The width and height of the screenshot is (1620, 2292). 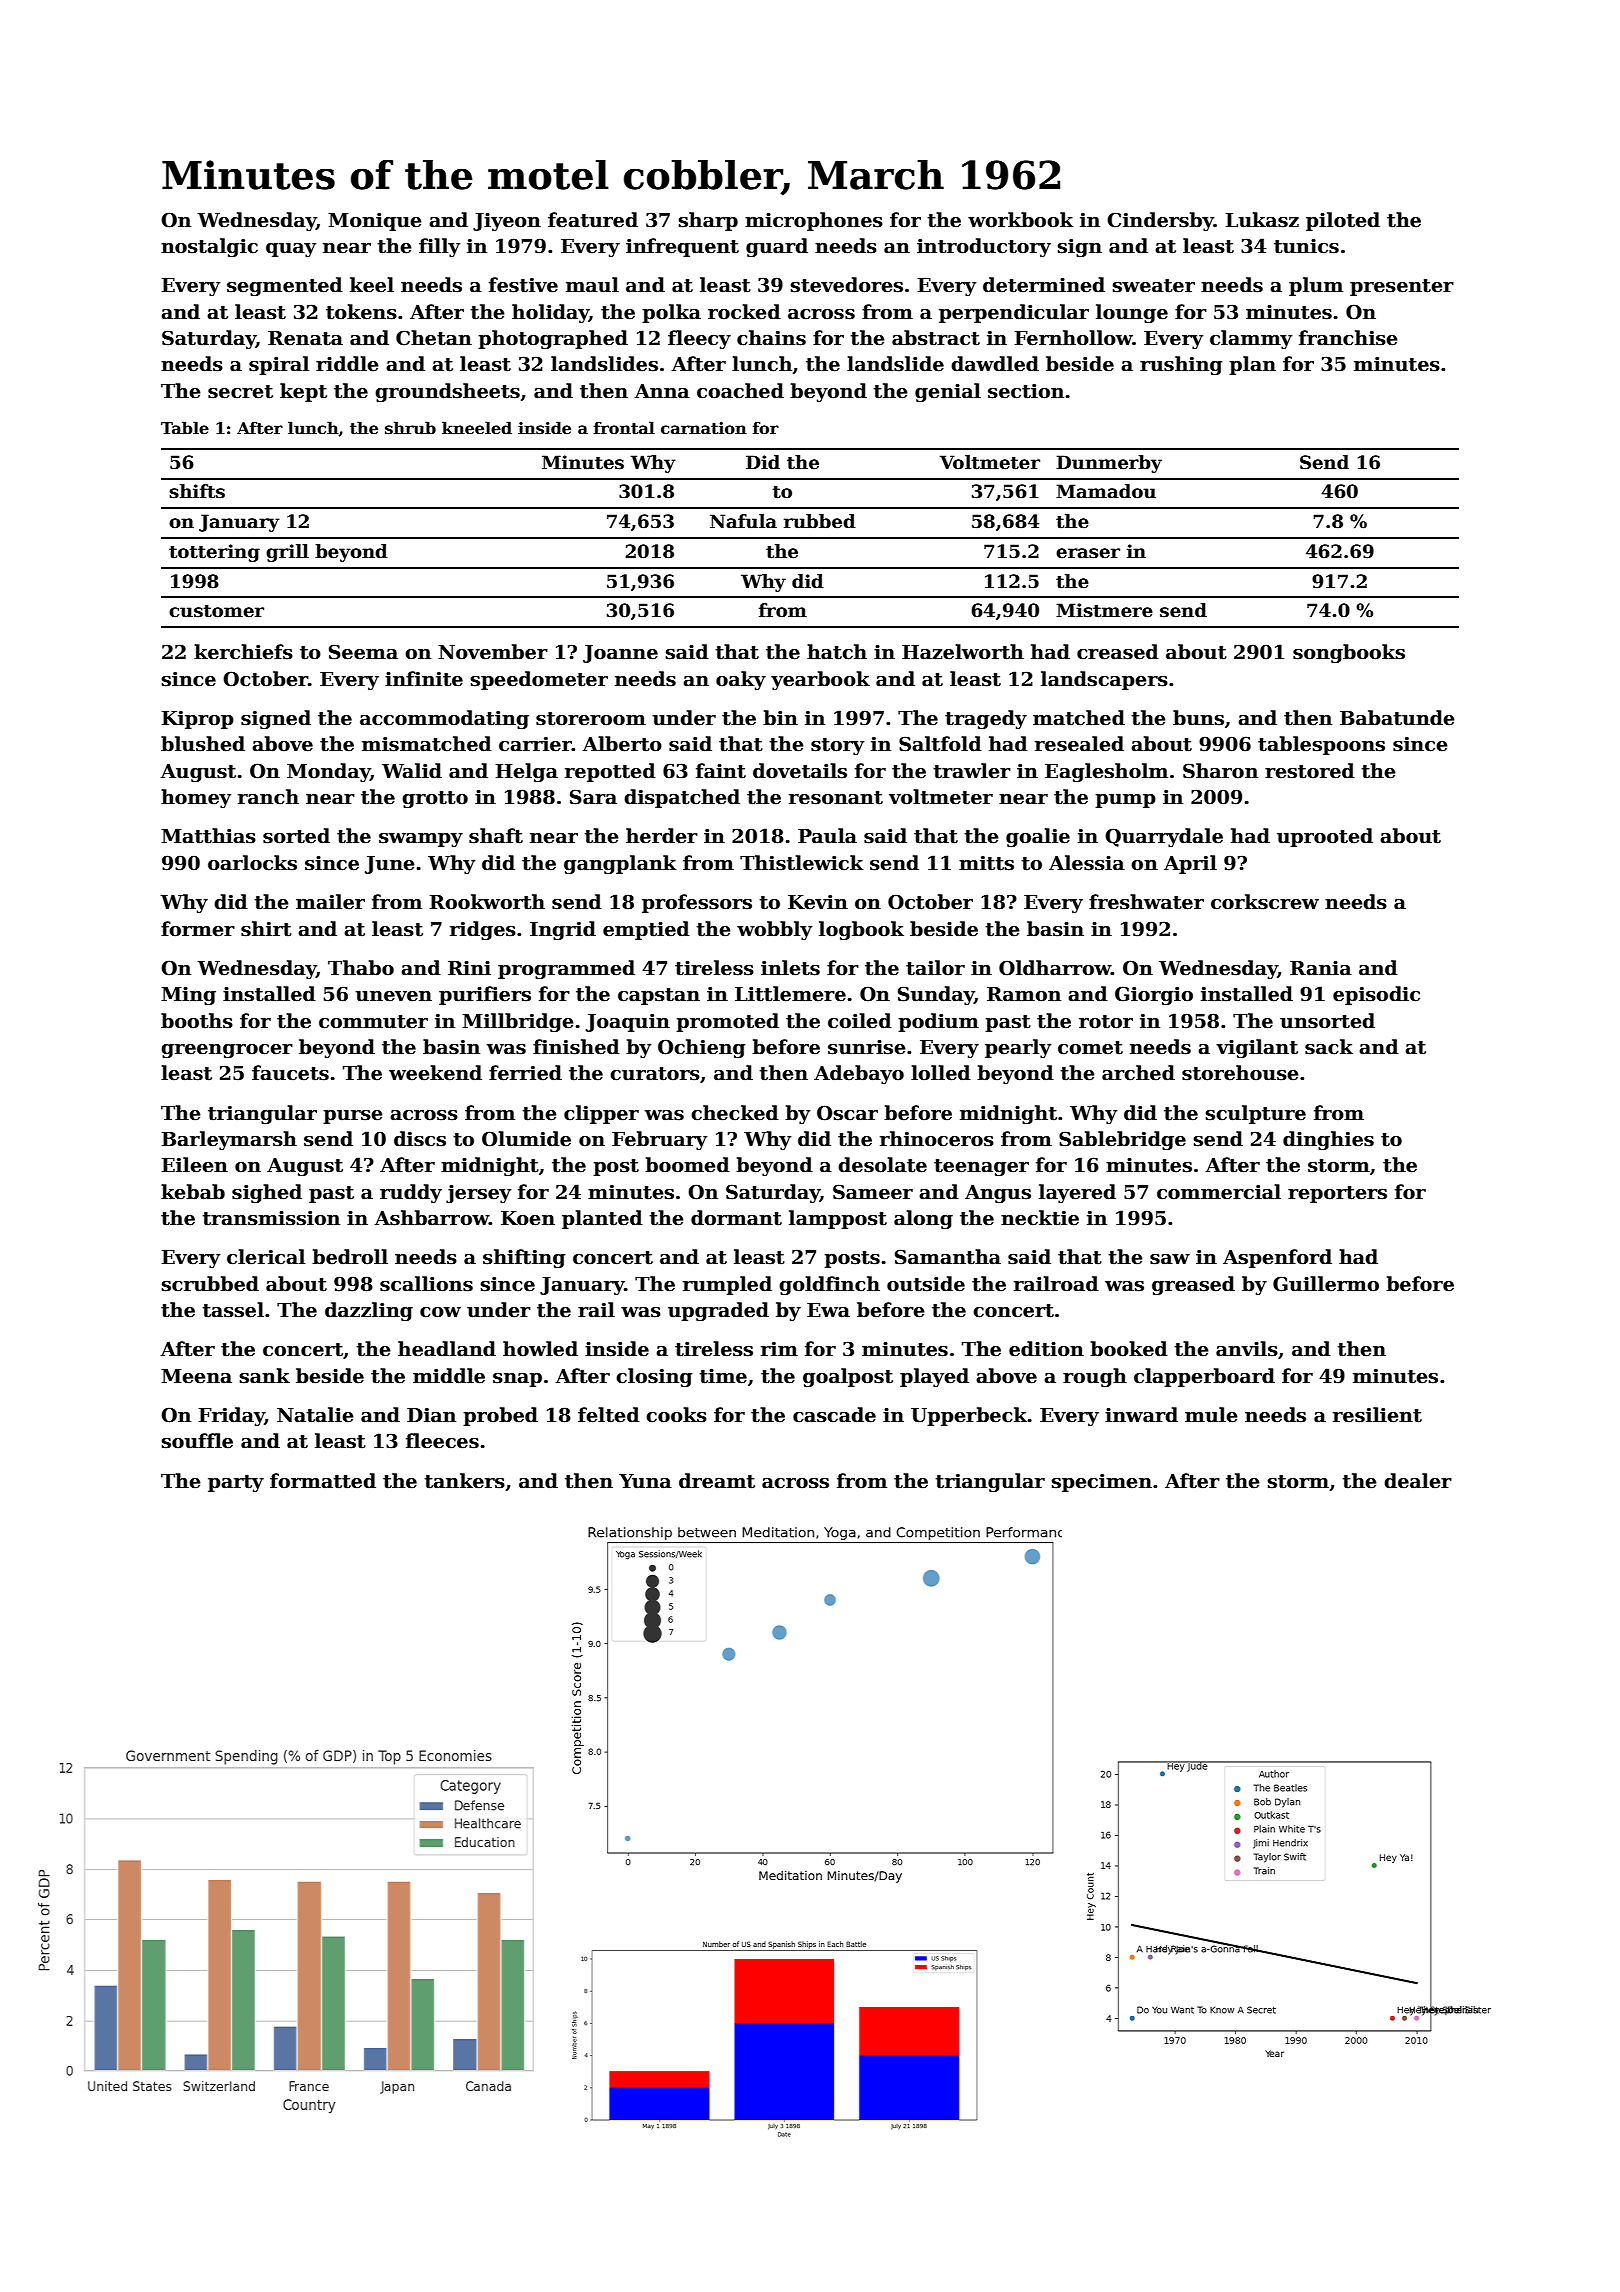 What do you see at coordinates (1104, 680) in the screenshot?
I see `landscapers` at bounding box center [1104, 680].
